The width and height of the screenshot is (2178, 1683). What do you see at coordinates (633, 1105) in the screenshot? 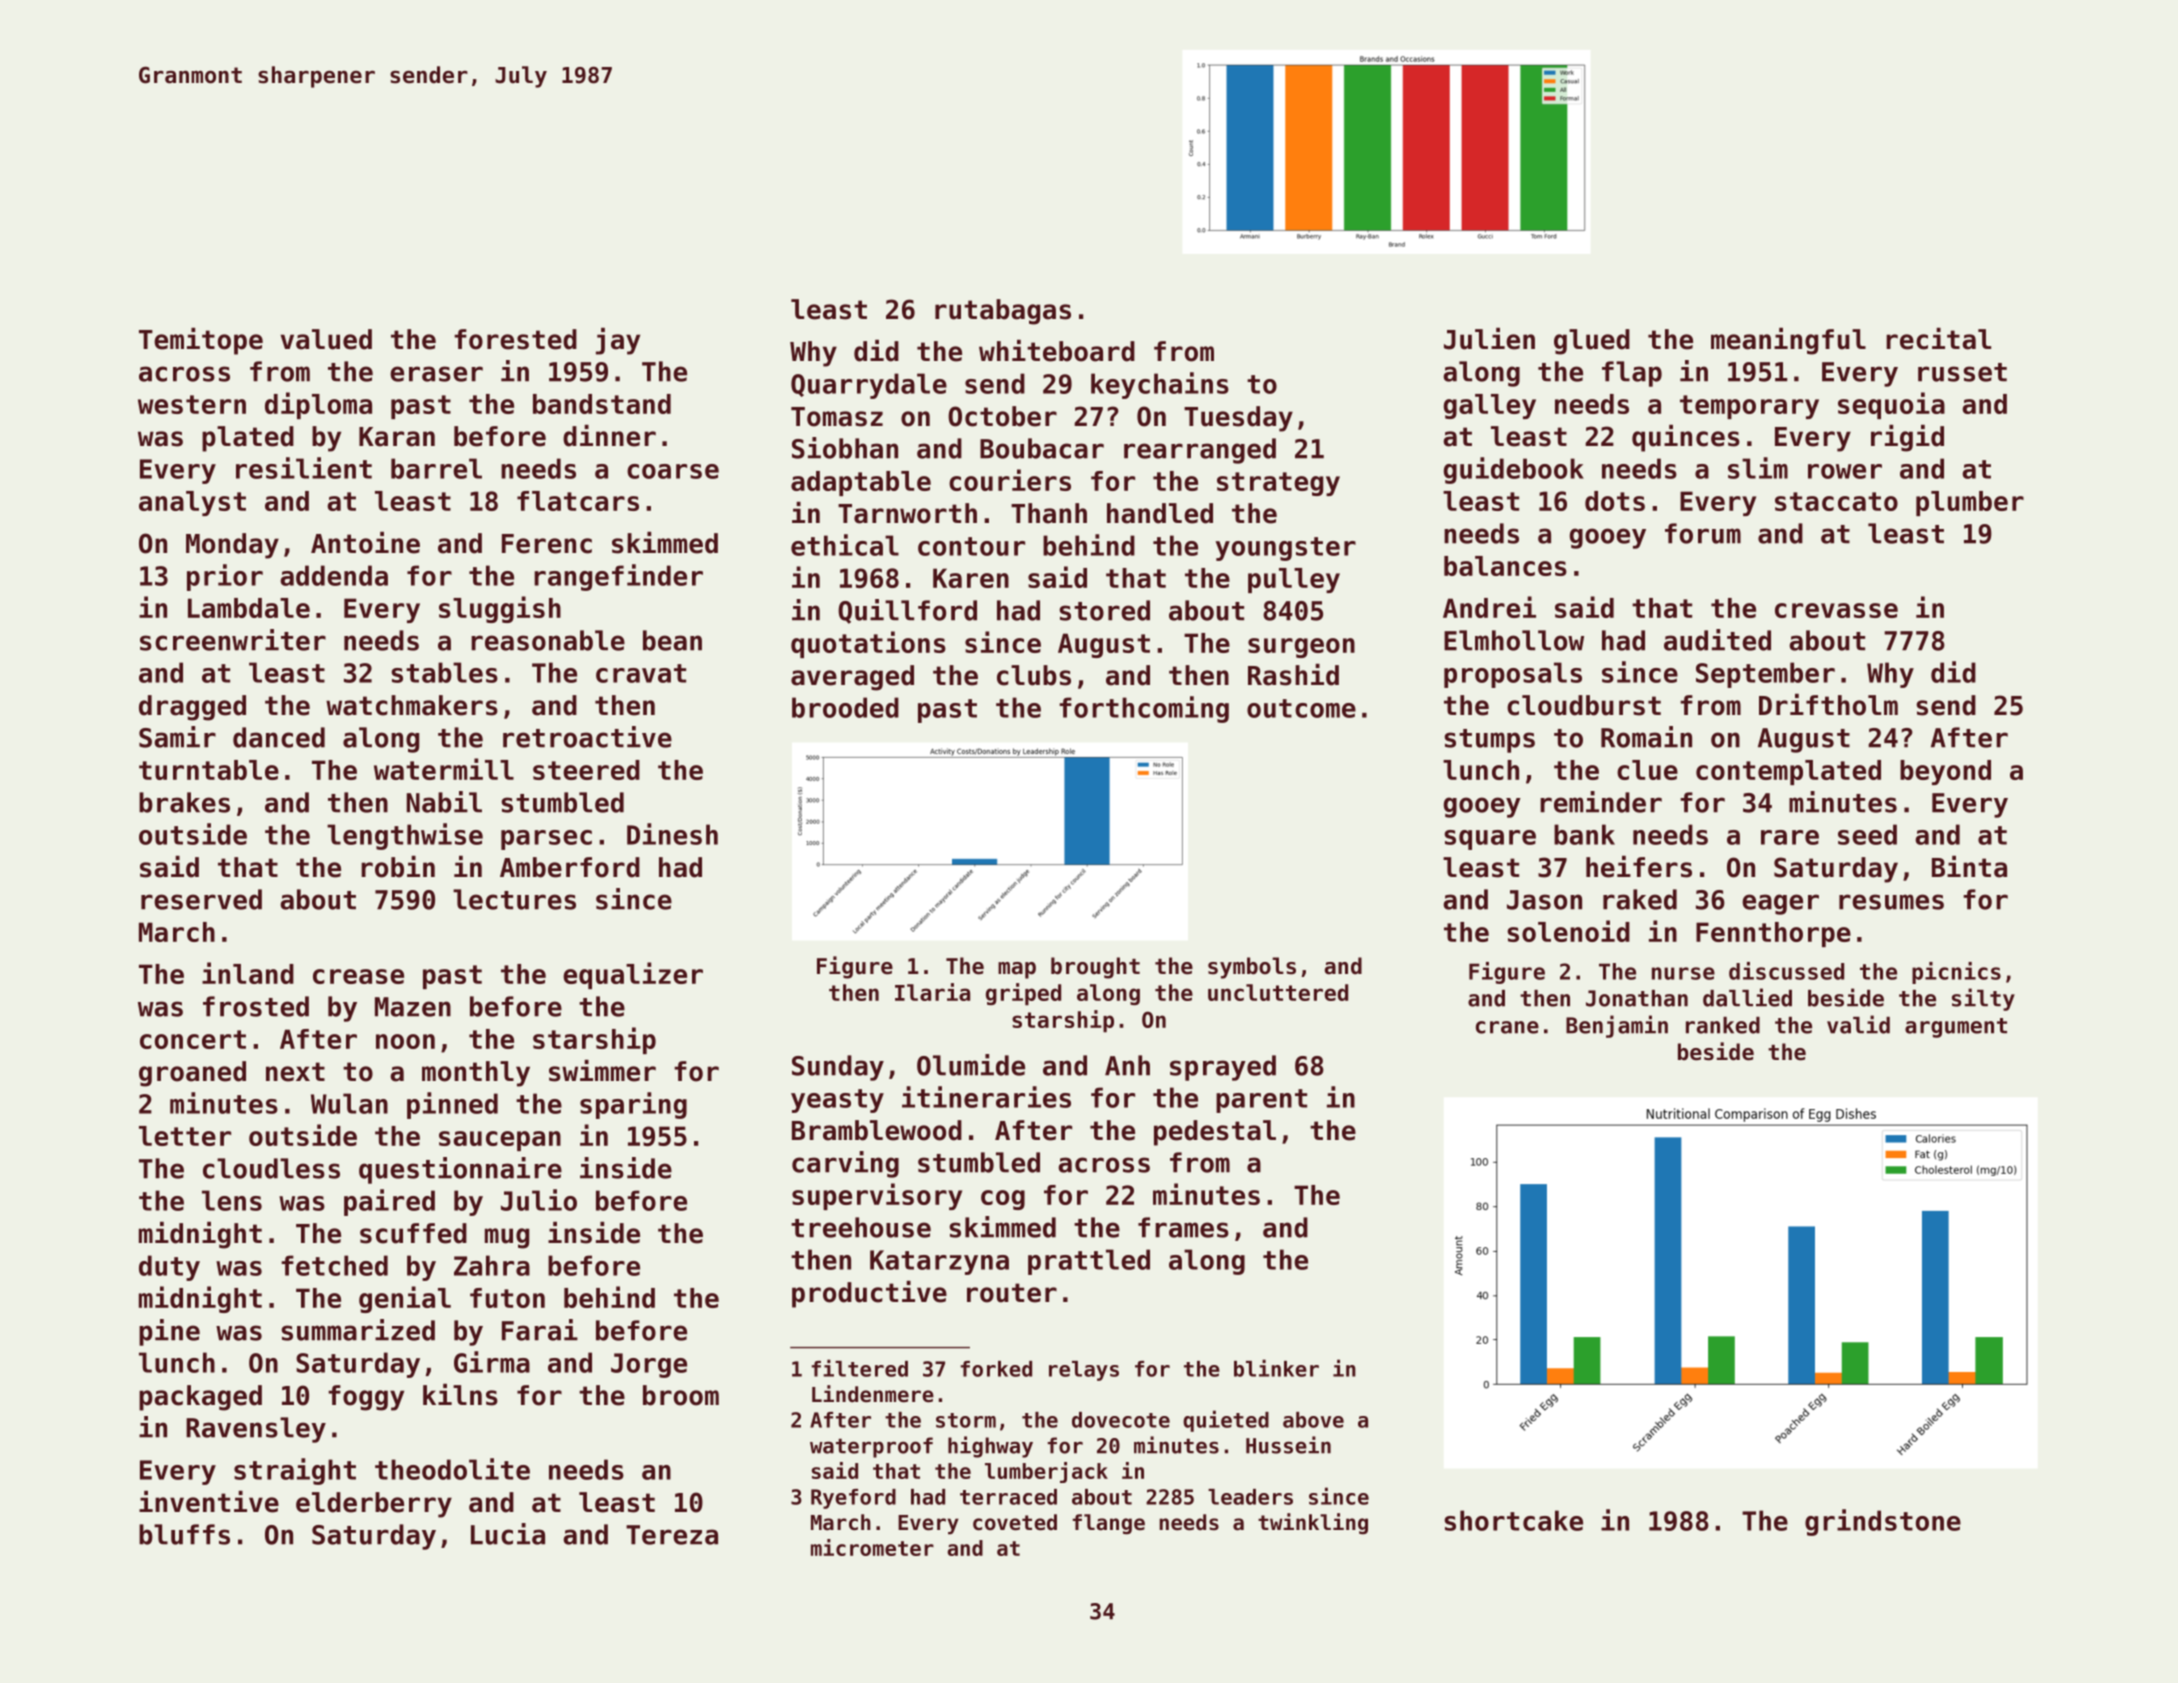
I see `sparing` at bounding box center [633, 1105].
